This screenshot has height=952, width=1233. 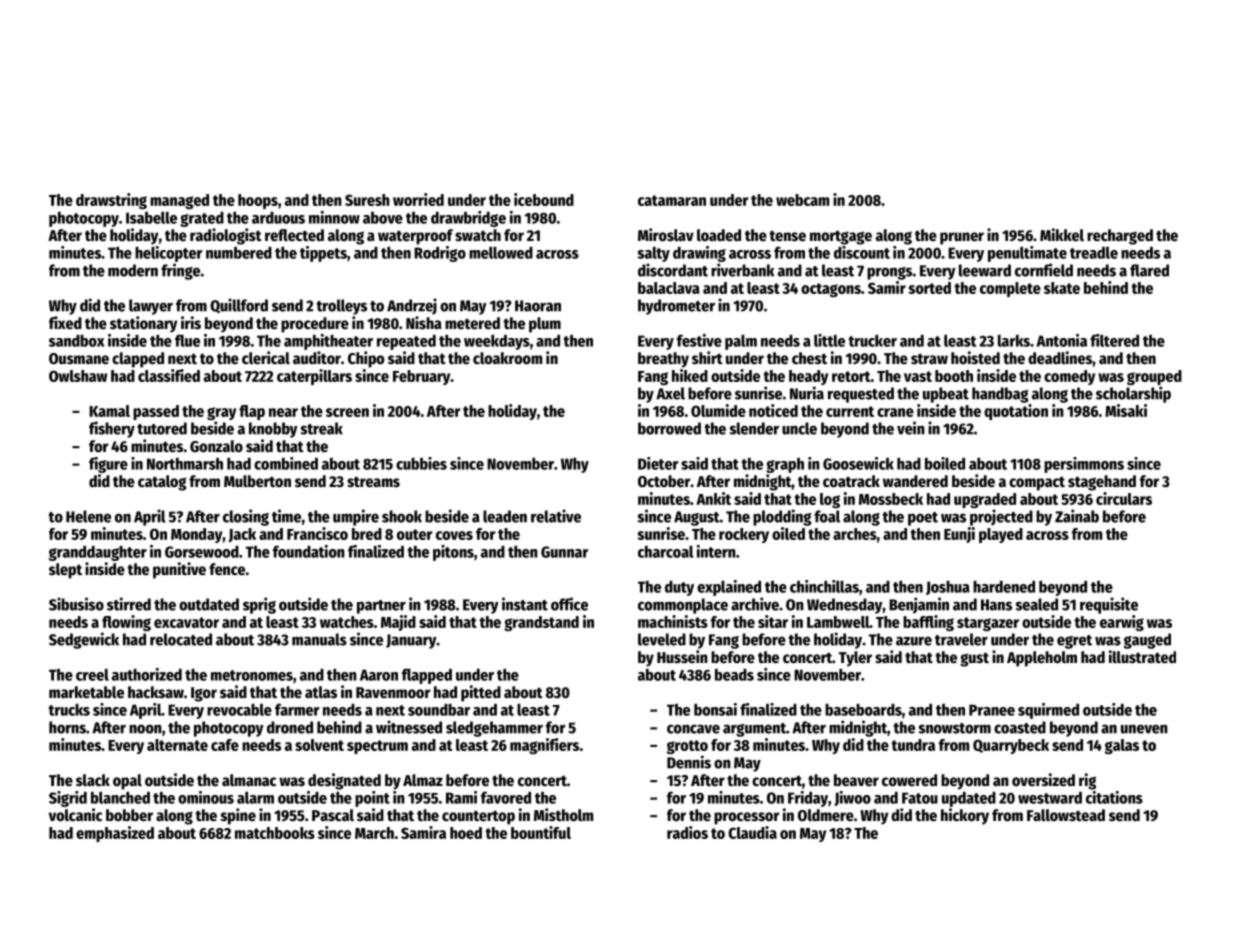 What do you see at coordinates (672, 200) in the screenshot?
I see `catamaran` at bounding box center [672, 200].
